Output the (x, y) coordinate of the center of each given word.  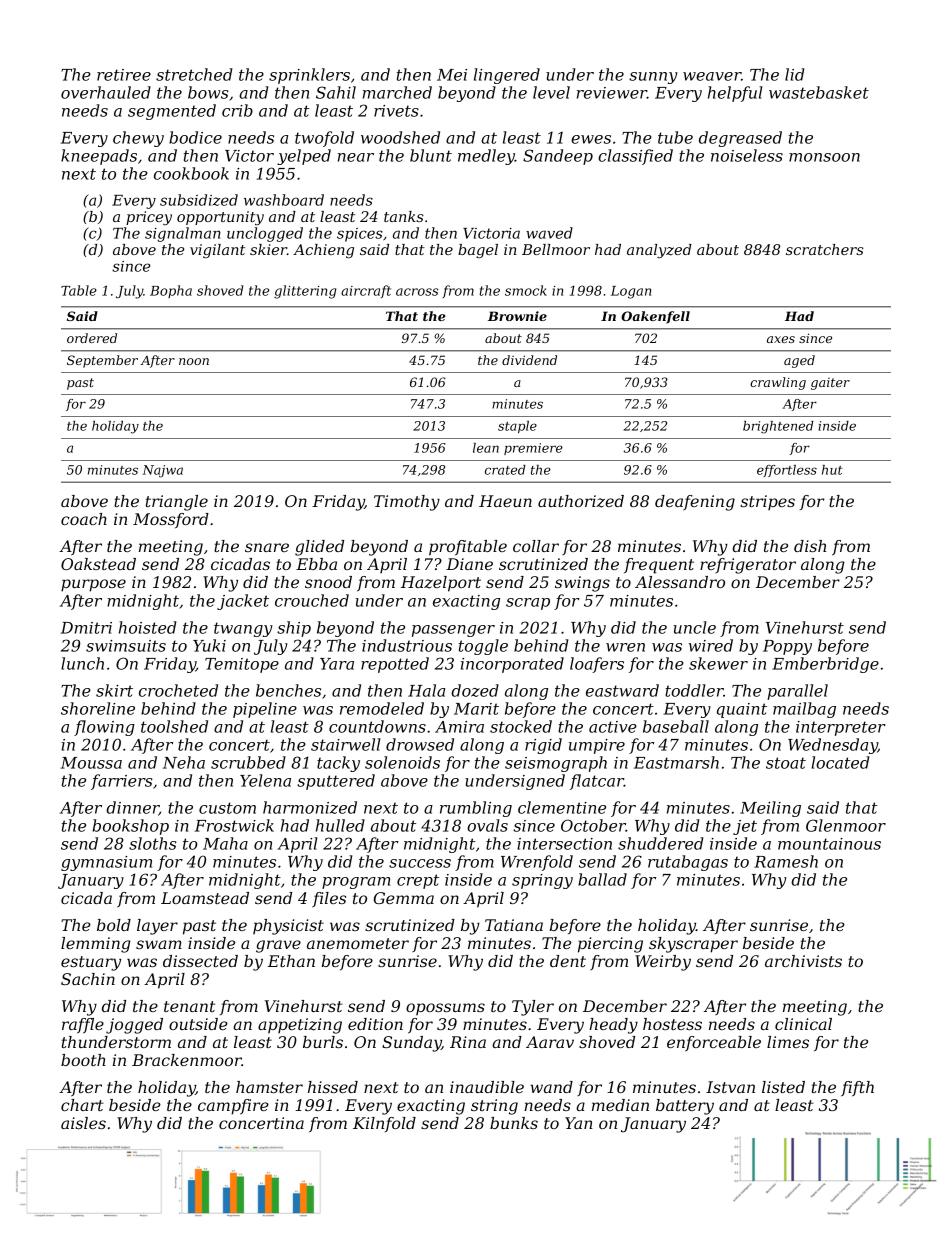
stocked (521, 726)
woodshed (400, 137)
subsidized (199, 200)
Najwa (162, 471)
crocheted (178, 690)
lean (486, 448)
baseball (676, 726)
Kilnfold (384, 1124)
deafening (695, 503)
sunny (653, 78)
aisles (83, 1123)
